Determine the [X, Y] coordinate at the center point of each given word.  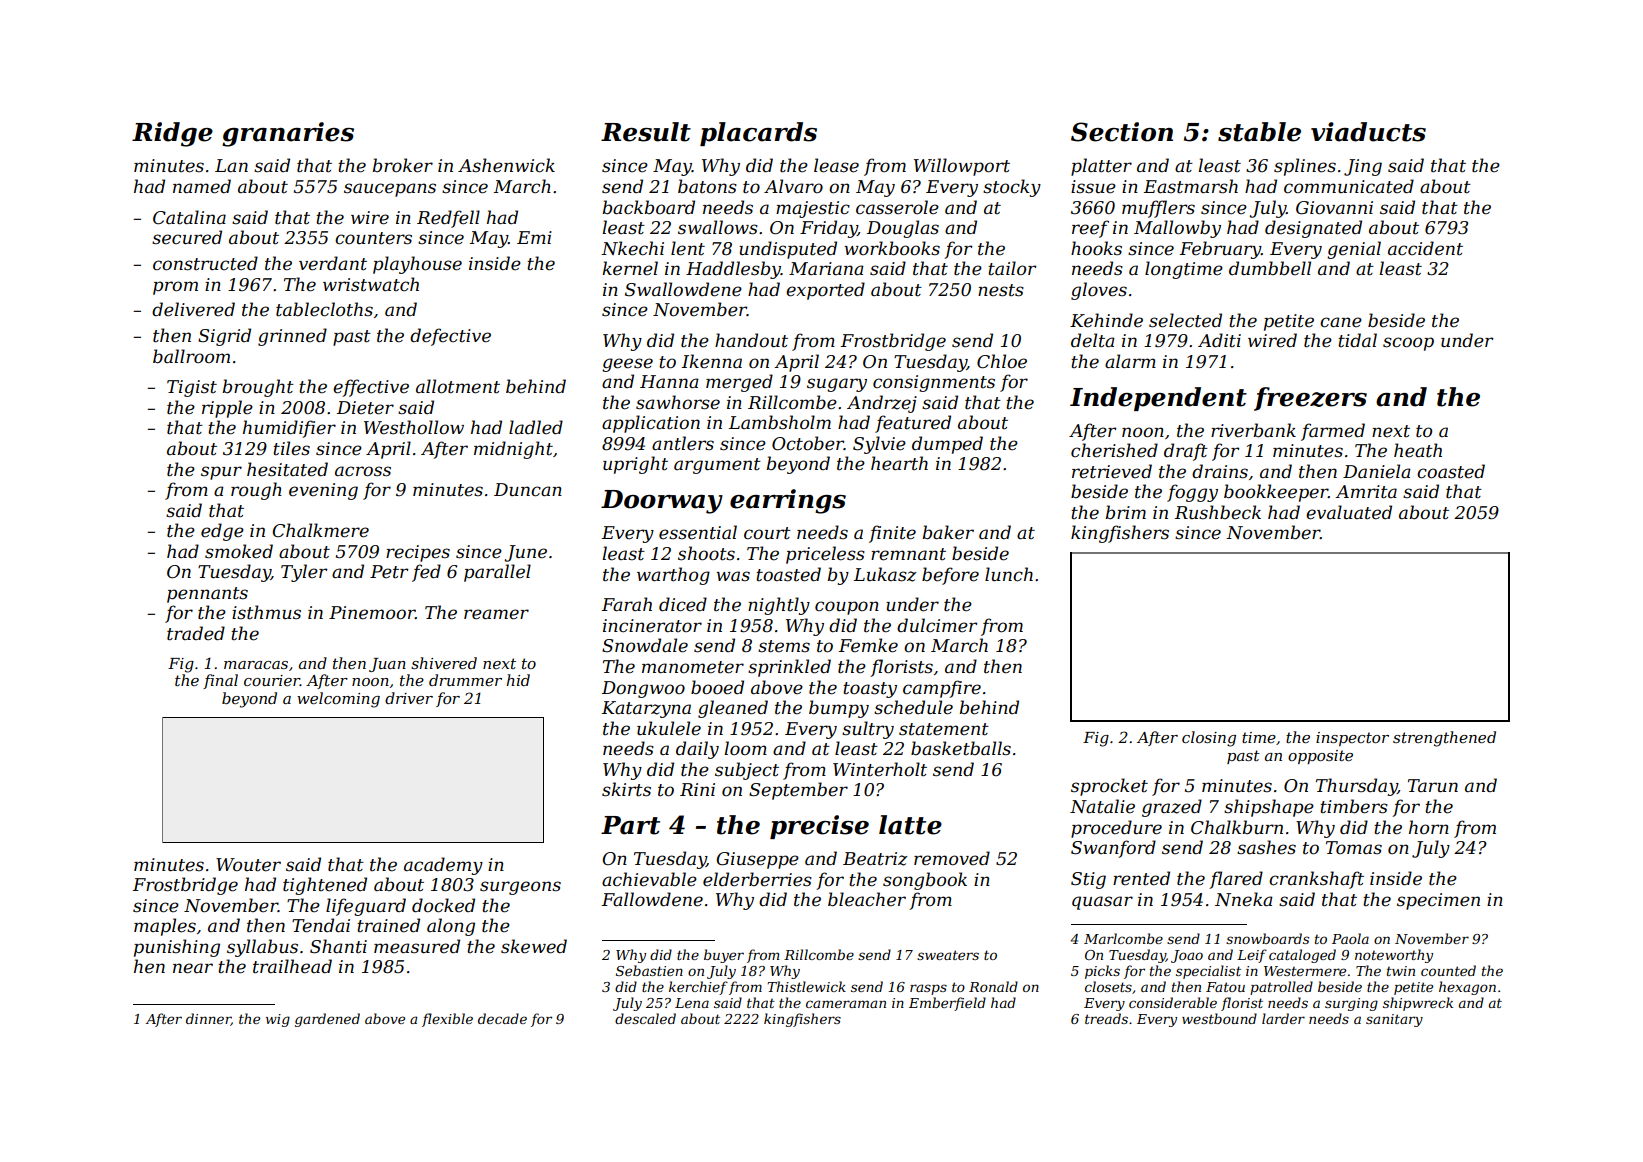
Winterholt [880, 769]
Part [630, 825]
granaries [288, 134]
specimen [1438, 901]
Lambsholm [780, 422]
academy [443, 866]
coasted [1451, 471]
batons [707, 186]
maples [165, 927]
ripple [227, 409]
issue [1093, 186]
